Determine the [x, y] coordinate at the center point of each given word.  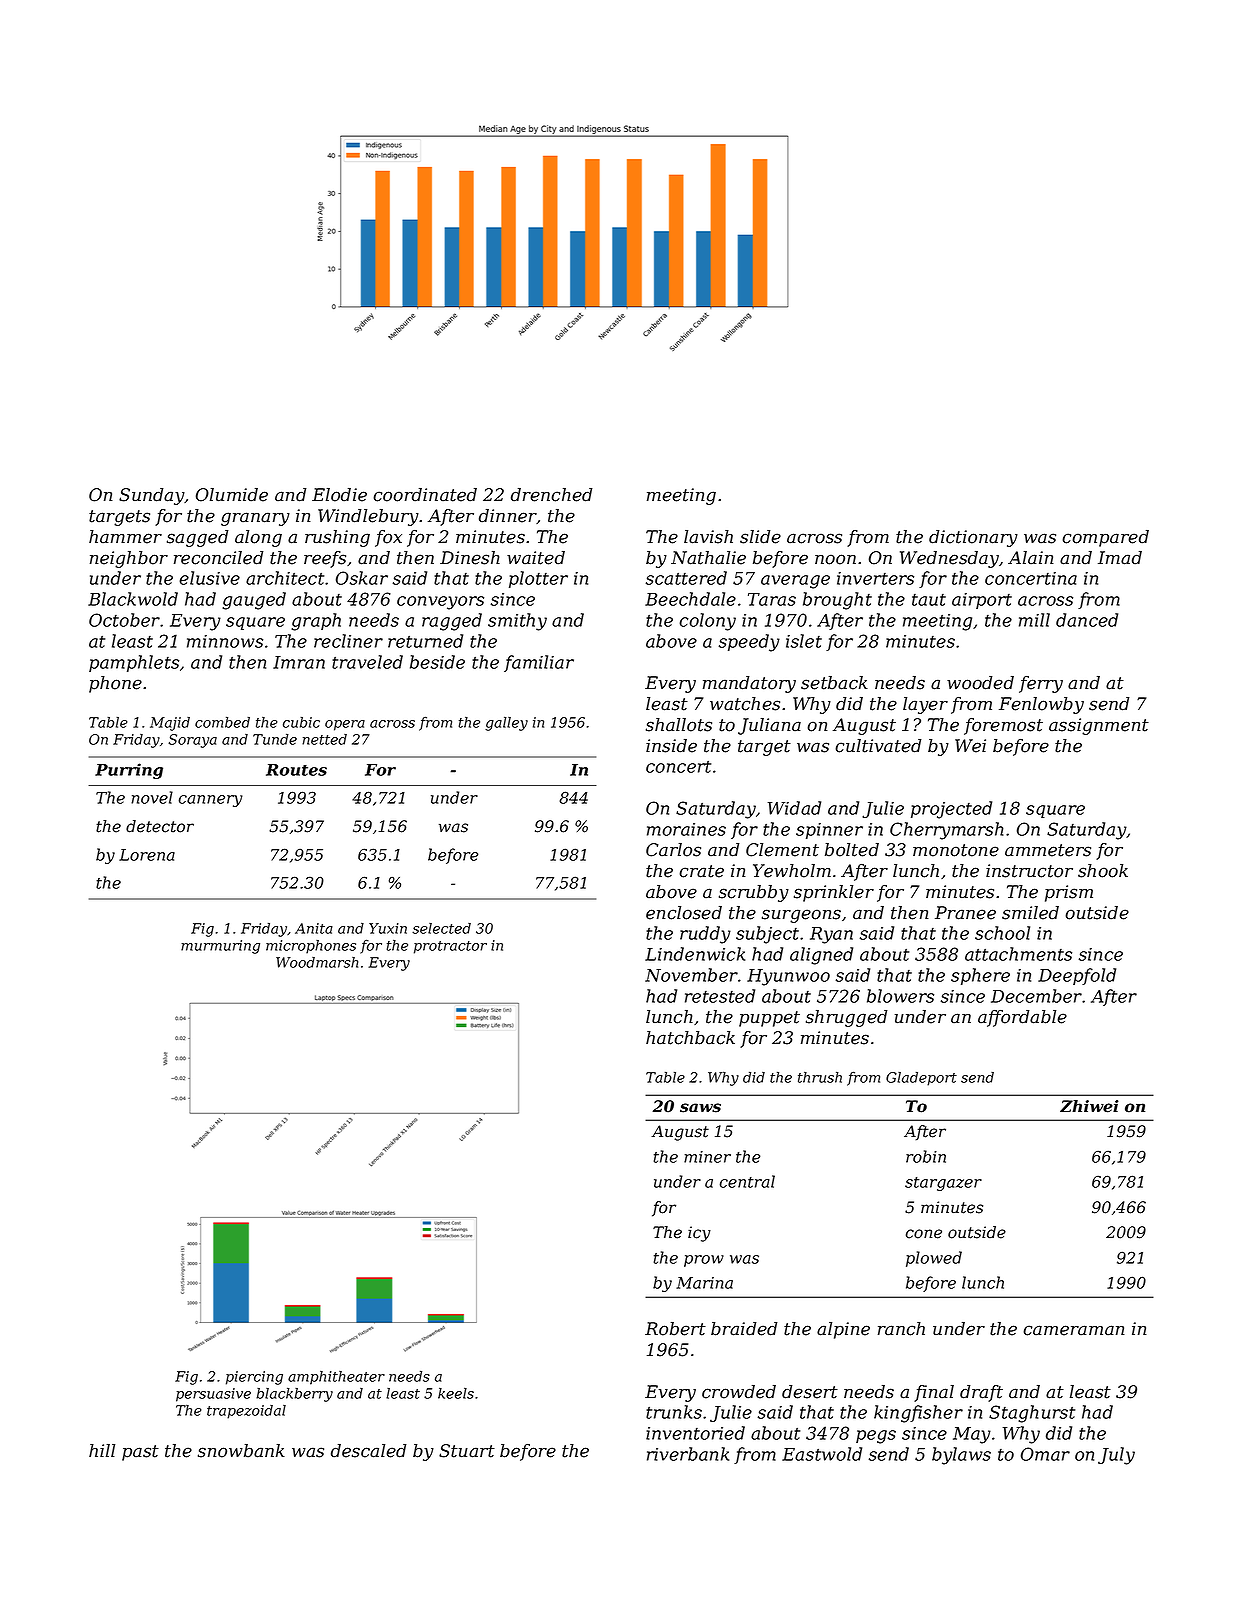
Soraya [192, 741]
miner [707, 1157]
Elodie [339, 495]
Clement [782, 850]
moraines [686, 829]
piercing [254, 1378]
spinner [829, 831]
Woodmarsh [317, 962]
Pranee [965, 913]
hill [102, 1450]
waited [536, 558]
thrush [820, 1077]
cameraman [1074, 1330]
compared [1105, 538]
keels [456, 1393]
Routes [296, 770]
